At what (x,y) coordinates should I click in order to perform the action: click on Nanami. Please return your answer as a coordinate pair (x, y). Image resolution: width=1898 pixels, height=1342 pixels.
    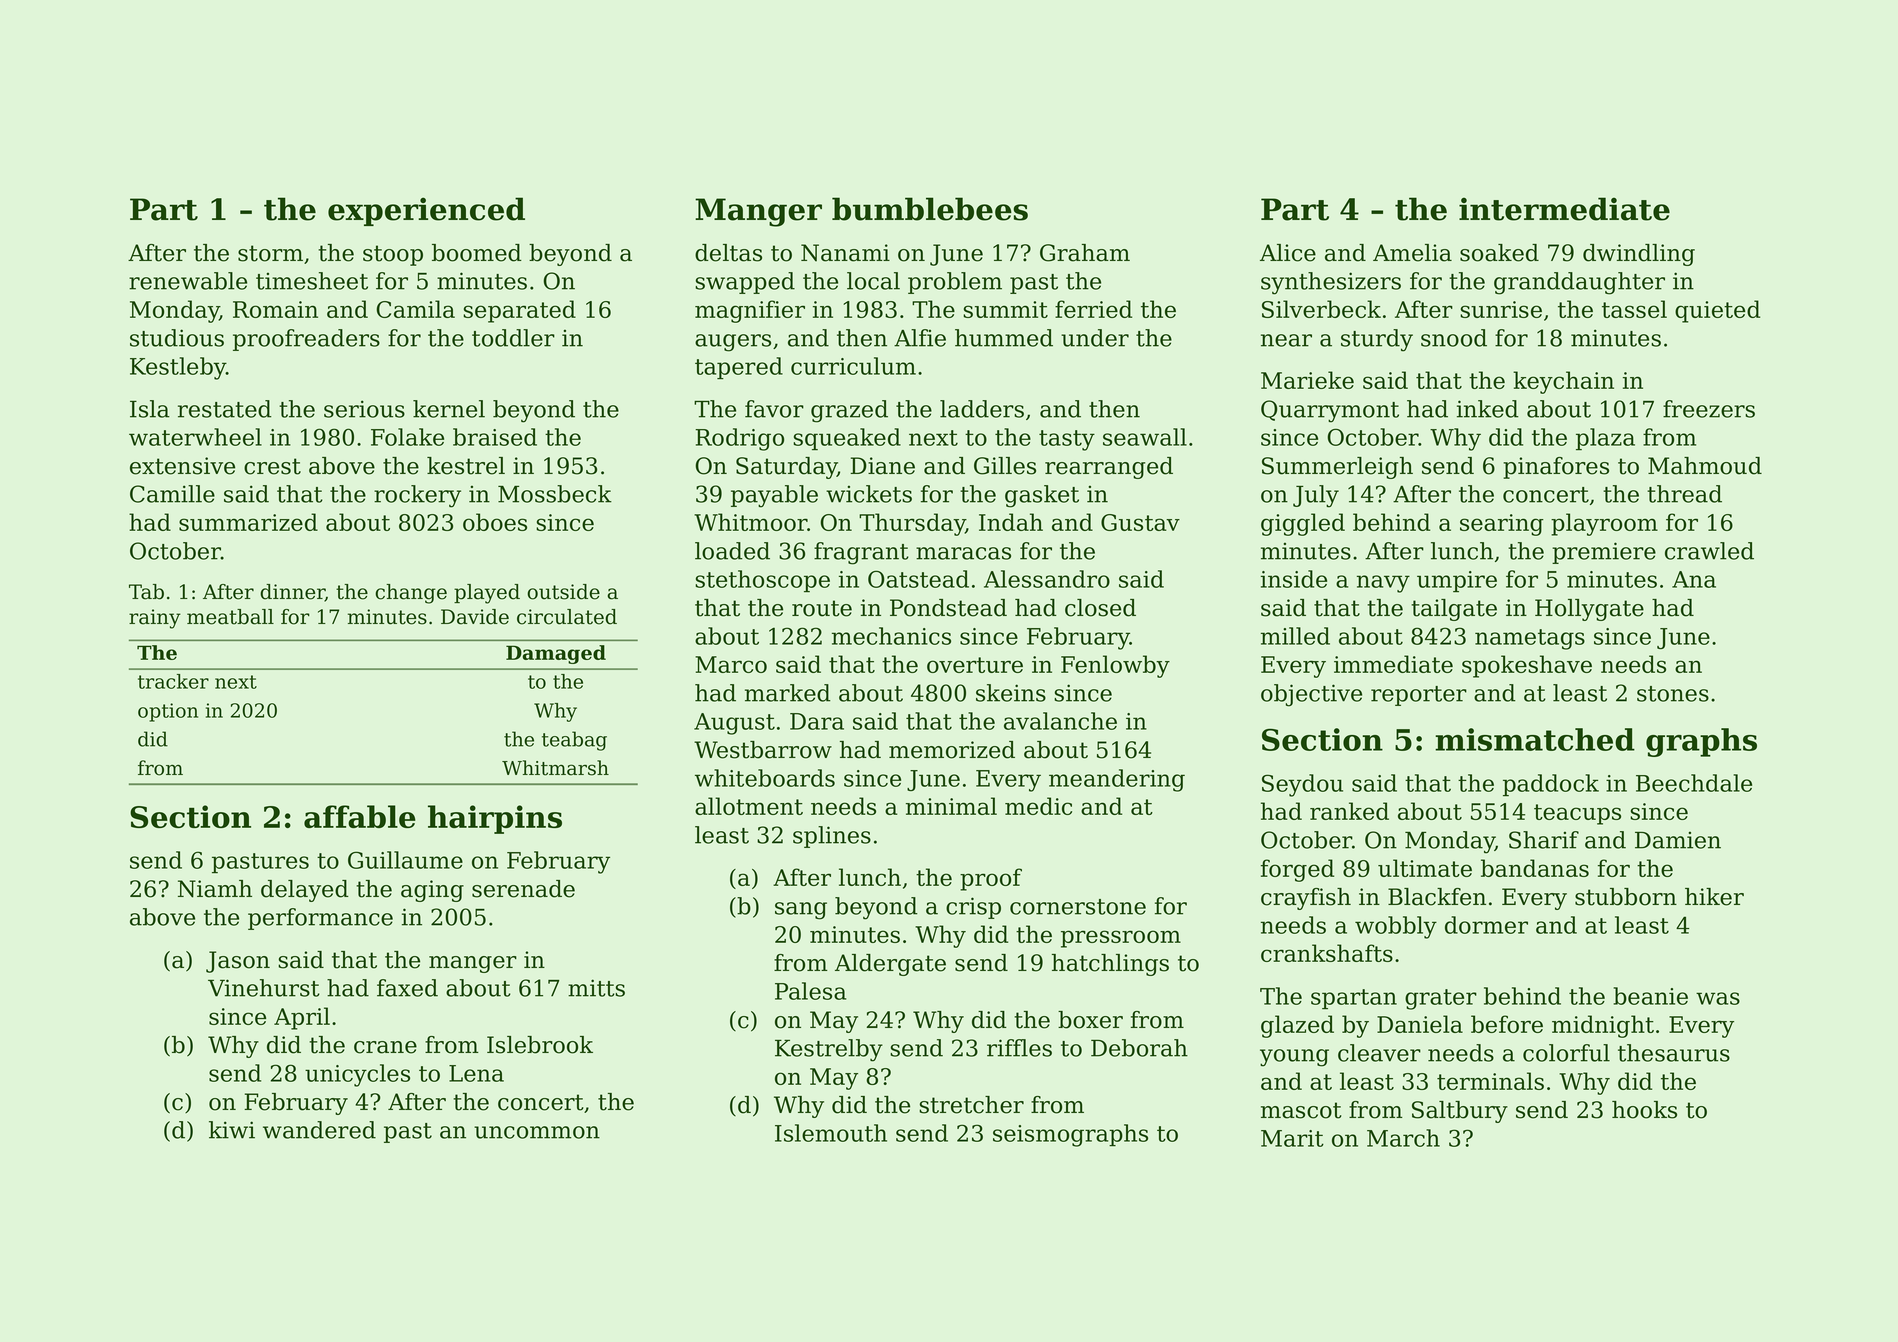
    Looking at the image, I should click on (845, 253).
